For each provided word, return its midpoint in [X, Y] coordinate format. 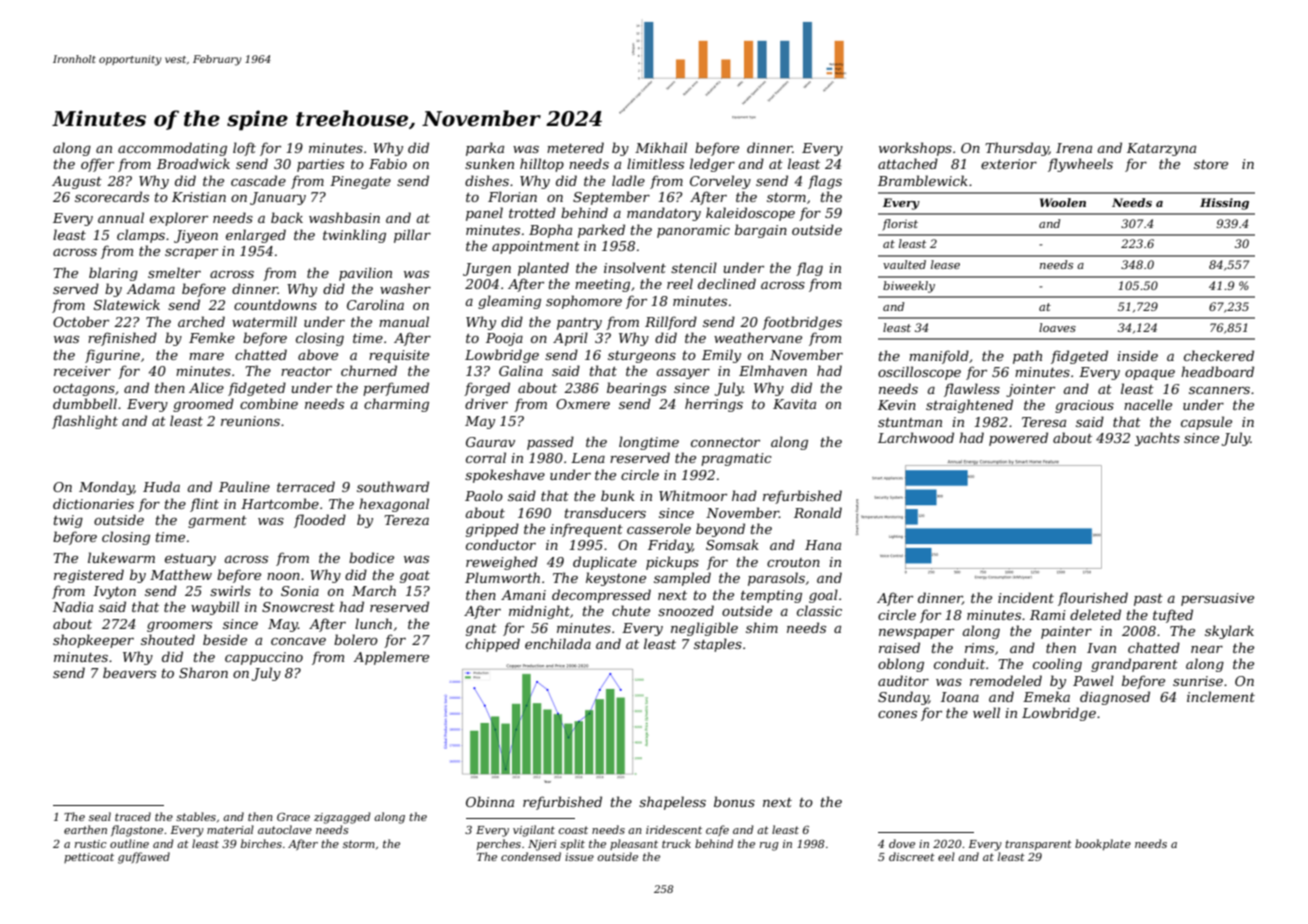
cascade [258, 180]
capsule [1206, 423]
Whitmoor [693, 495]
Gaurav [490, 442]
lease [945, 264]
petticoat [89, 858]
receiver [82, 371]
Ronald [818, 512]
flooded [320, 521]
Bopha [550, 231]
